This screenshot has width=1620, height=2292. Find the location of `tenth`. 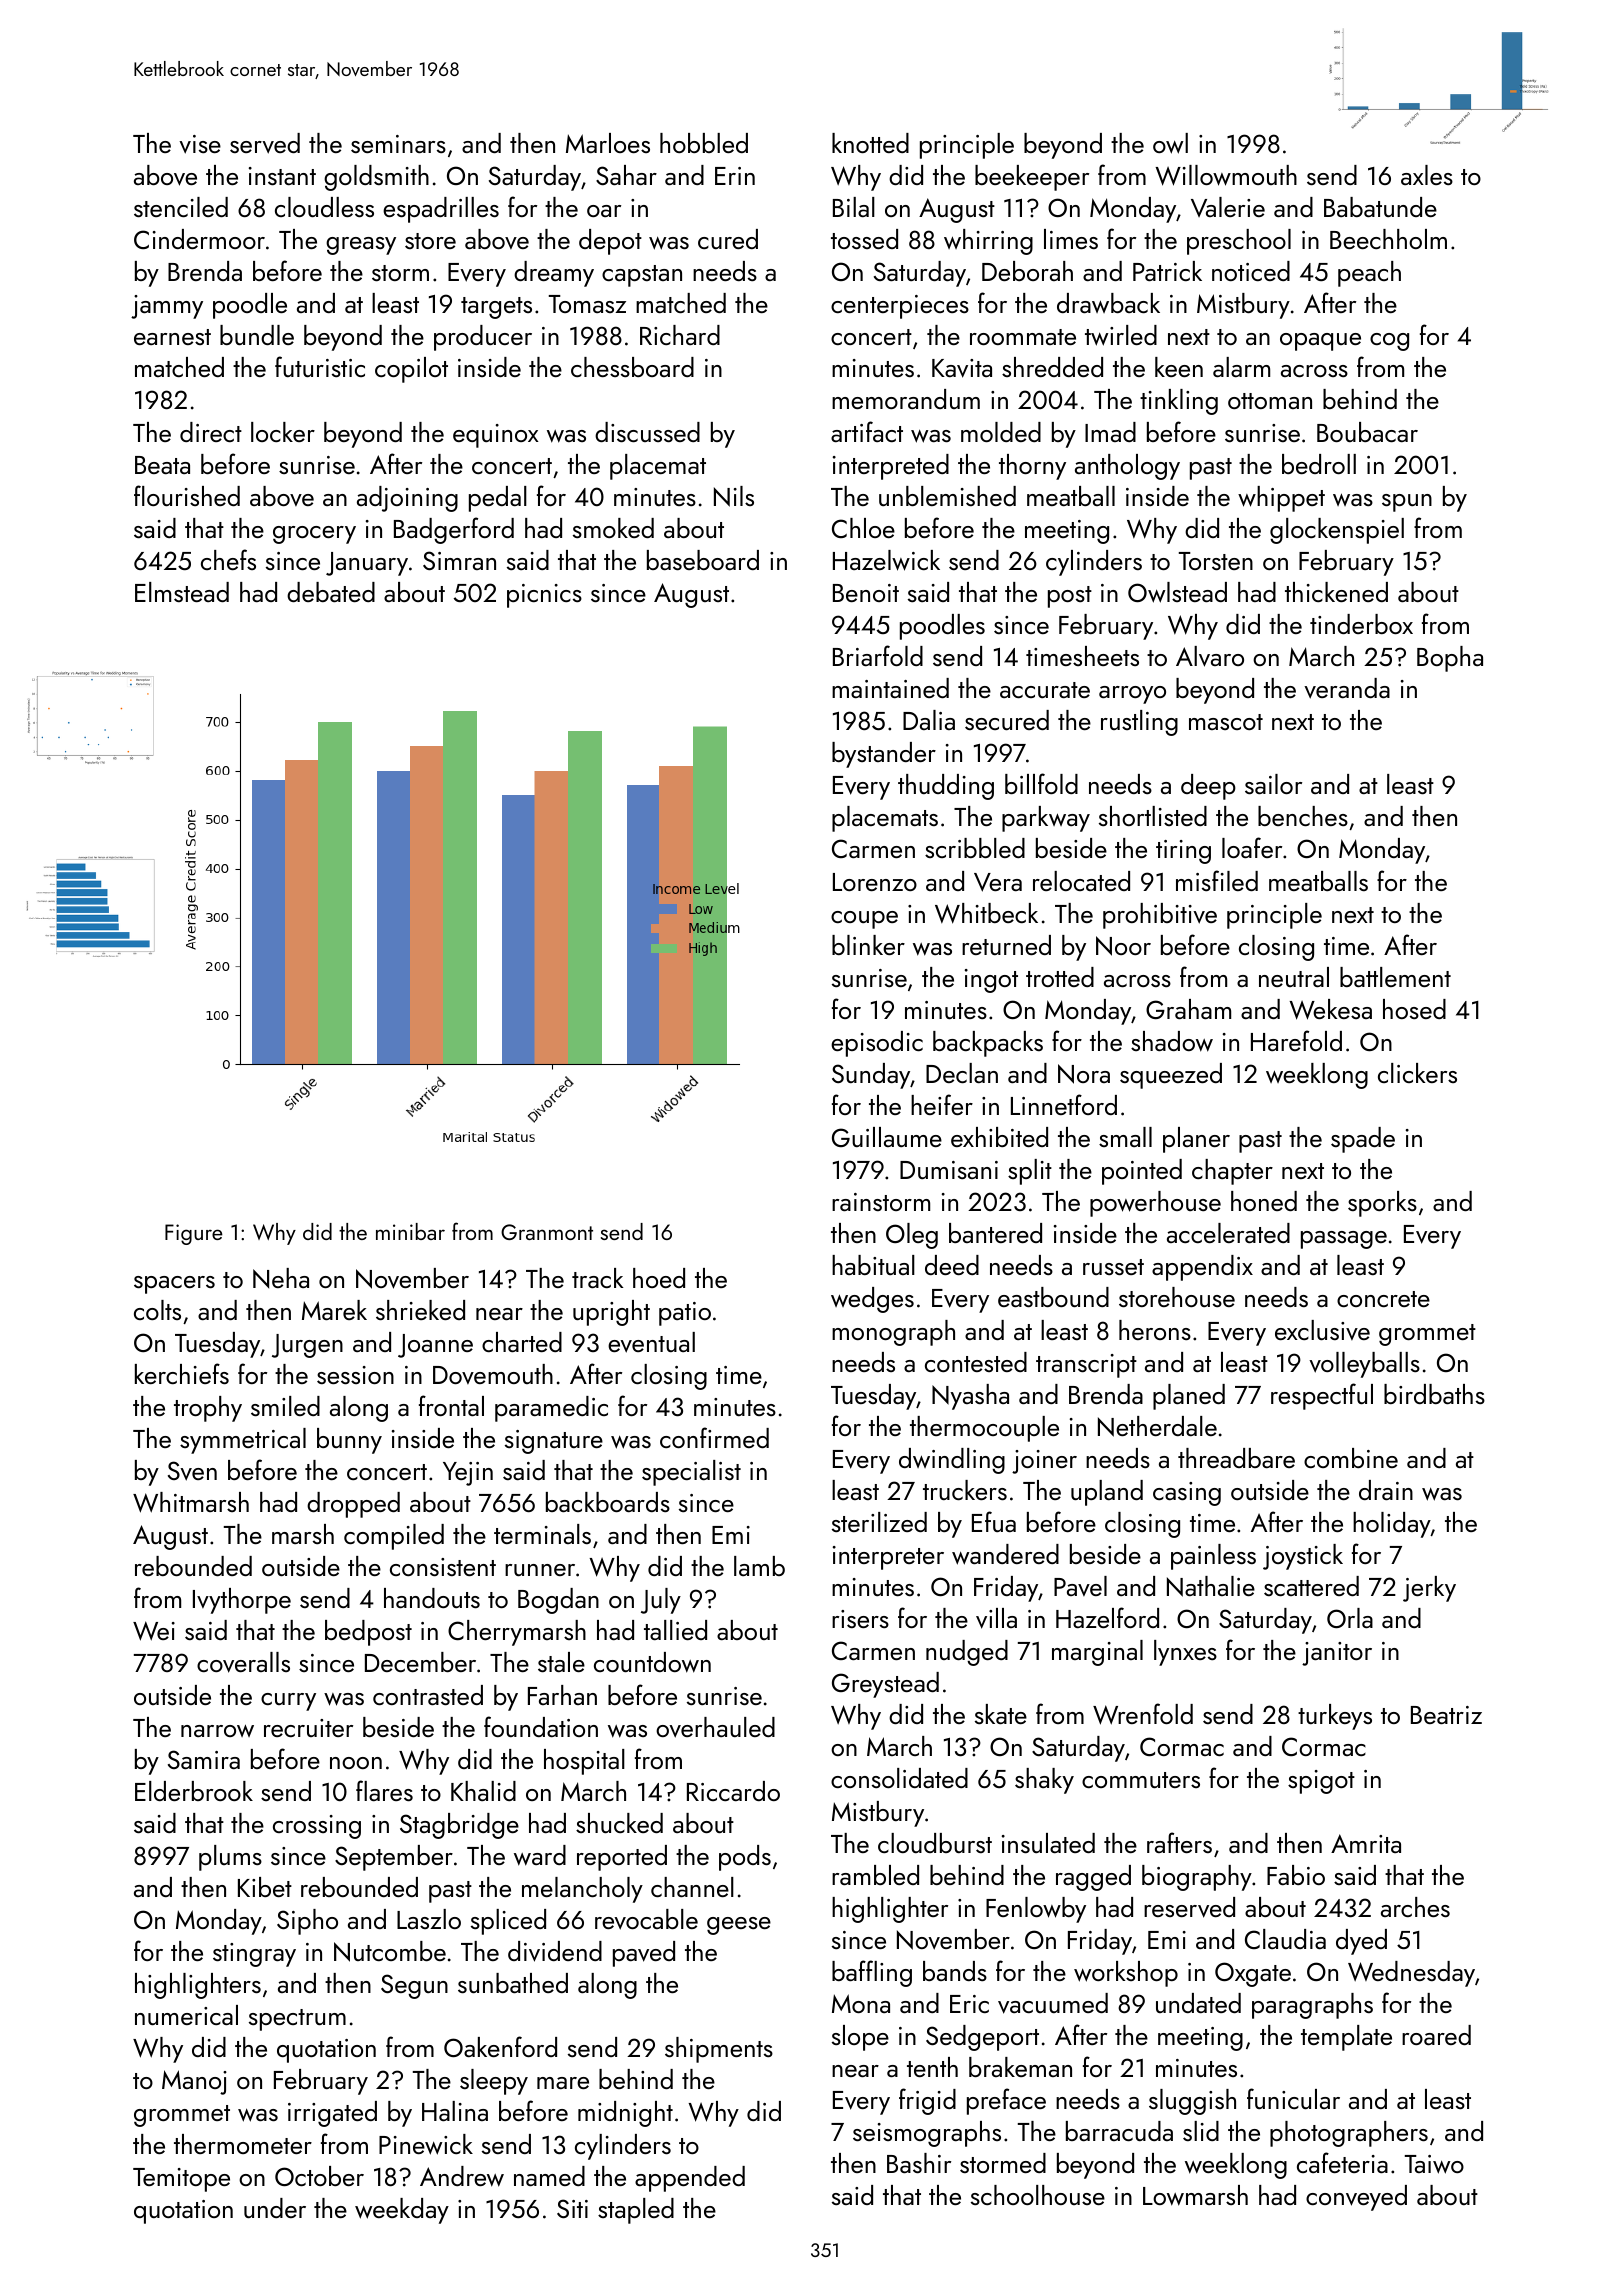

tenth is located at coordinates (932, 2067).
